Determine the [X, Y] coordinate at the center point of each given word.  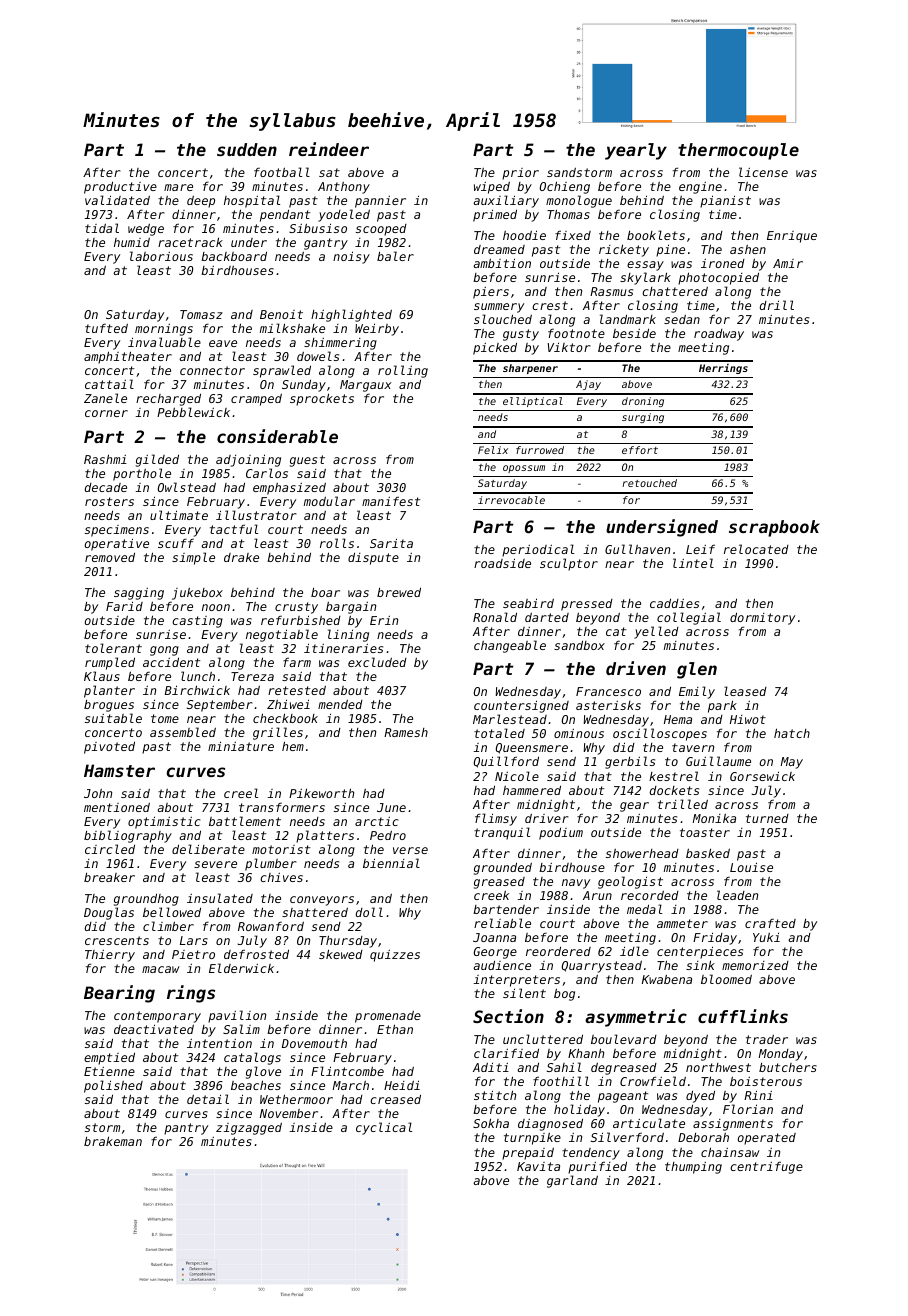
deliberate [208, 849]
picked [495, 349]
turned [767, 818]
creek [491, 895]
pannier [380, 202]
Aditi [491, 1067]
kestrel [674, 776]
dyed [700, 1097]
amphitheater [128, 357]
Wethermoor [296, 1099]
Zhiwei [288, 704]
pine [670, 250]
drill [777, 305]
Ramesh [406, 732]
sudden [247, 149]
